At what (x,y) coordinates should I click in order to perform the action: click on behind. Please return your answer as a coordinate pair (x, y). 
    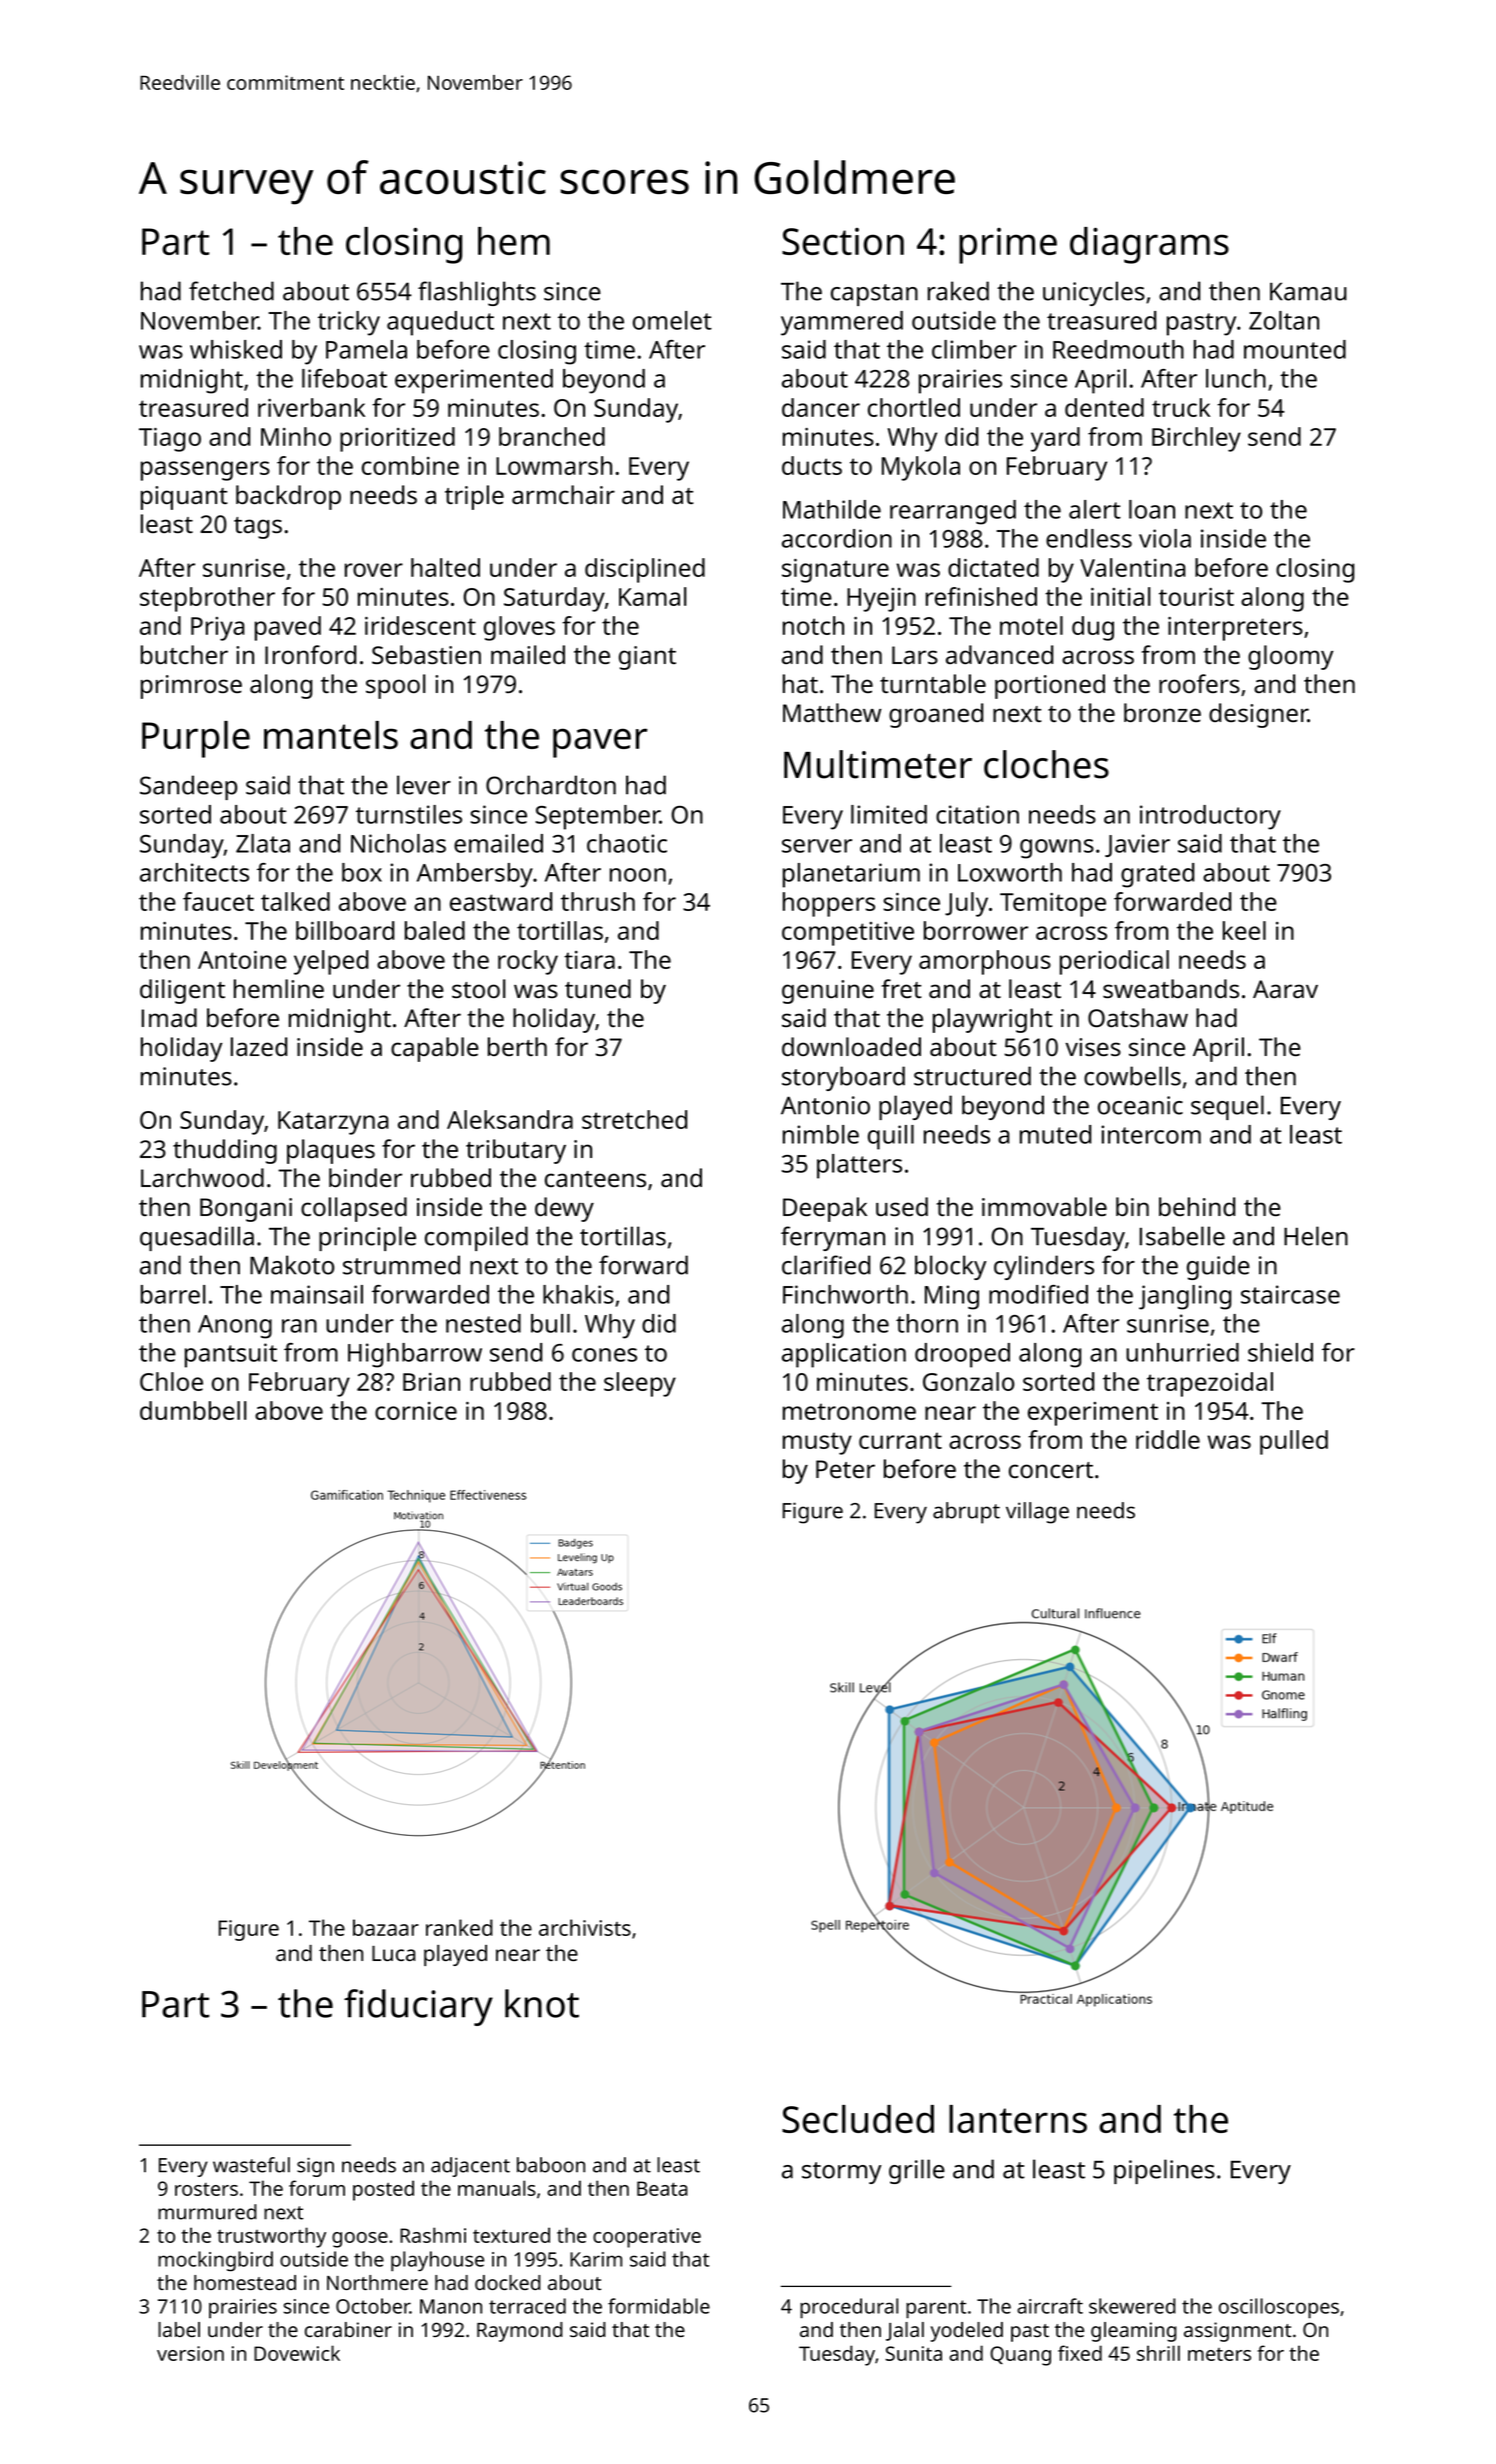
    Looking at the image, I should click on (1197, 1206).
